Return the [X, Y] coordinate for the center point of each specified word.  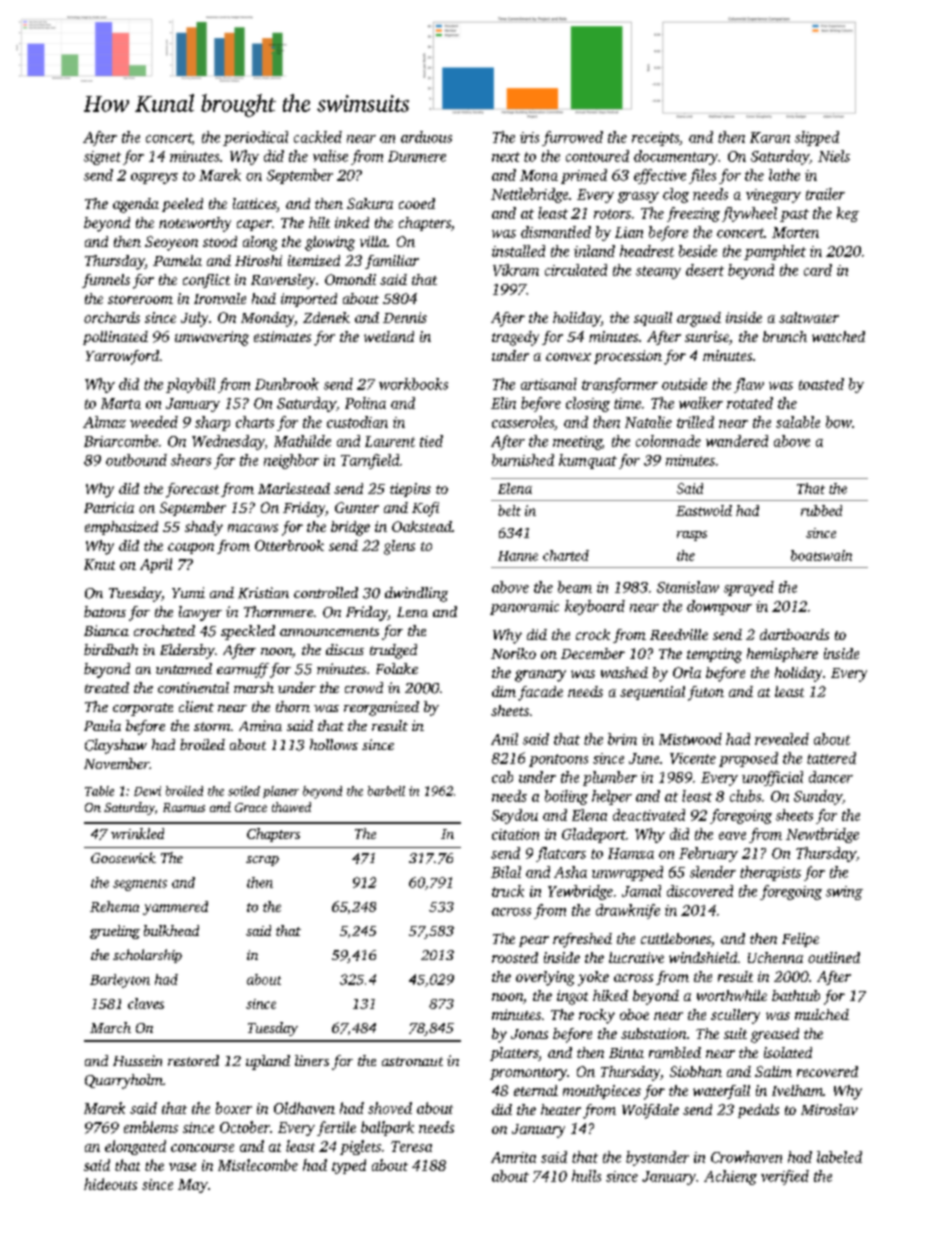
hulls [586, 1176]
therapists [770, 873]
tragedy [515, 338]
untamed [184, 668]
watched [838, 336]
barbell [386, 791]
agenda [136, 205]
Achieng [730, 1177]
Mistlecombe [258, 1165]
